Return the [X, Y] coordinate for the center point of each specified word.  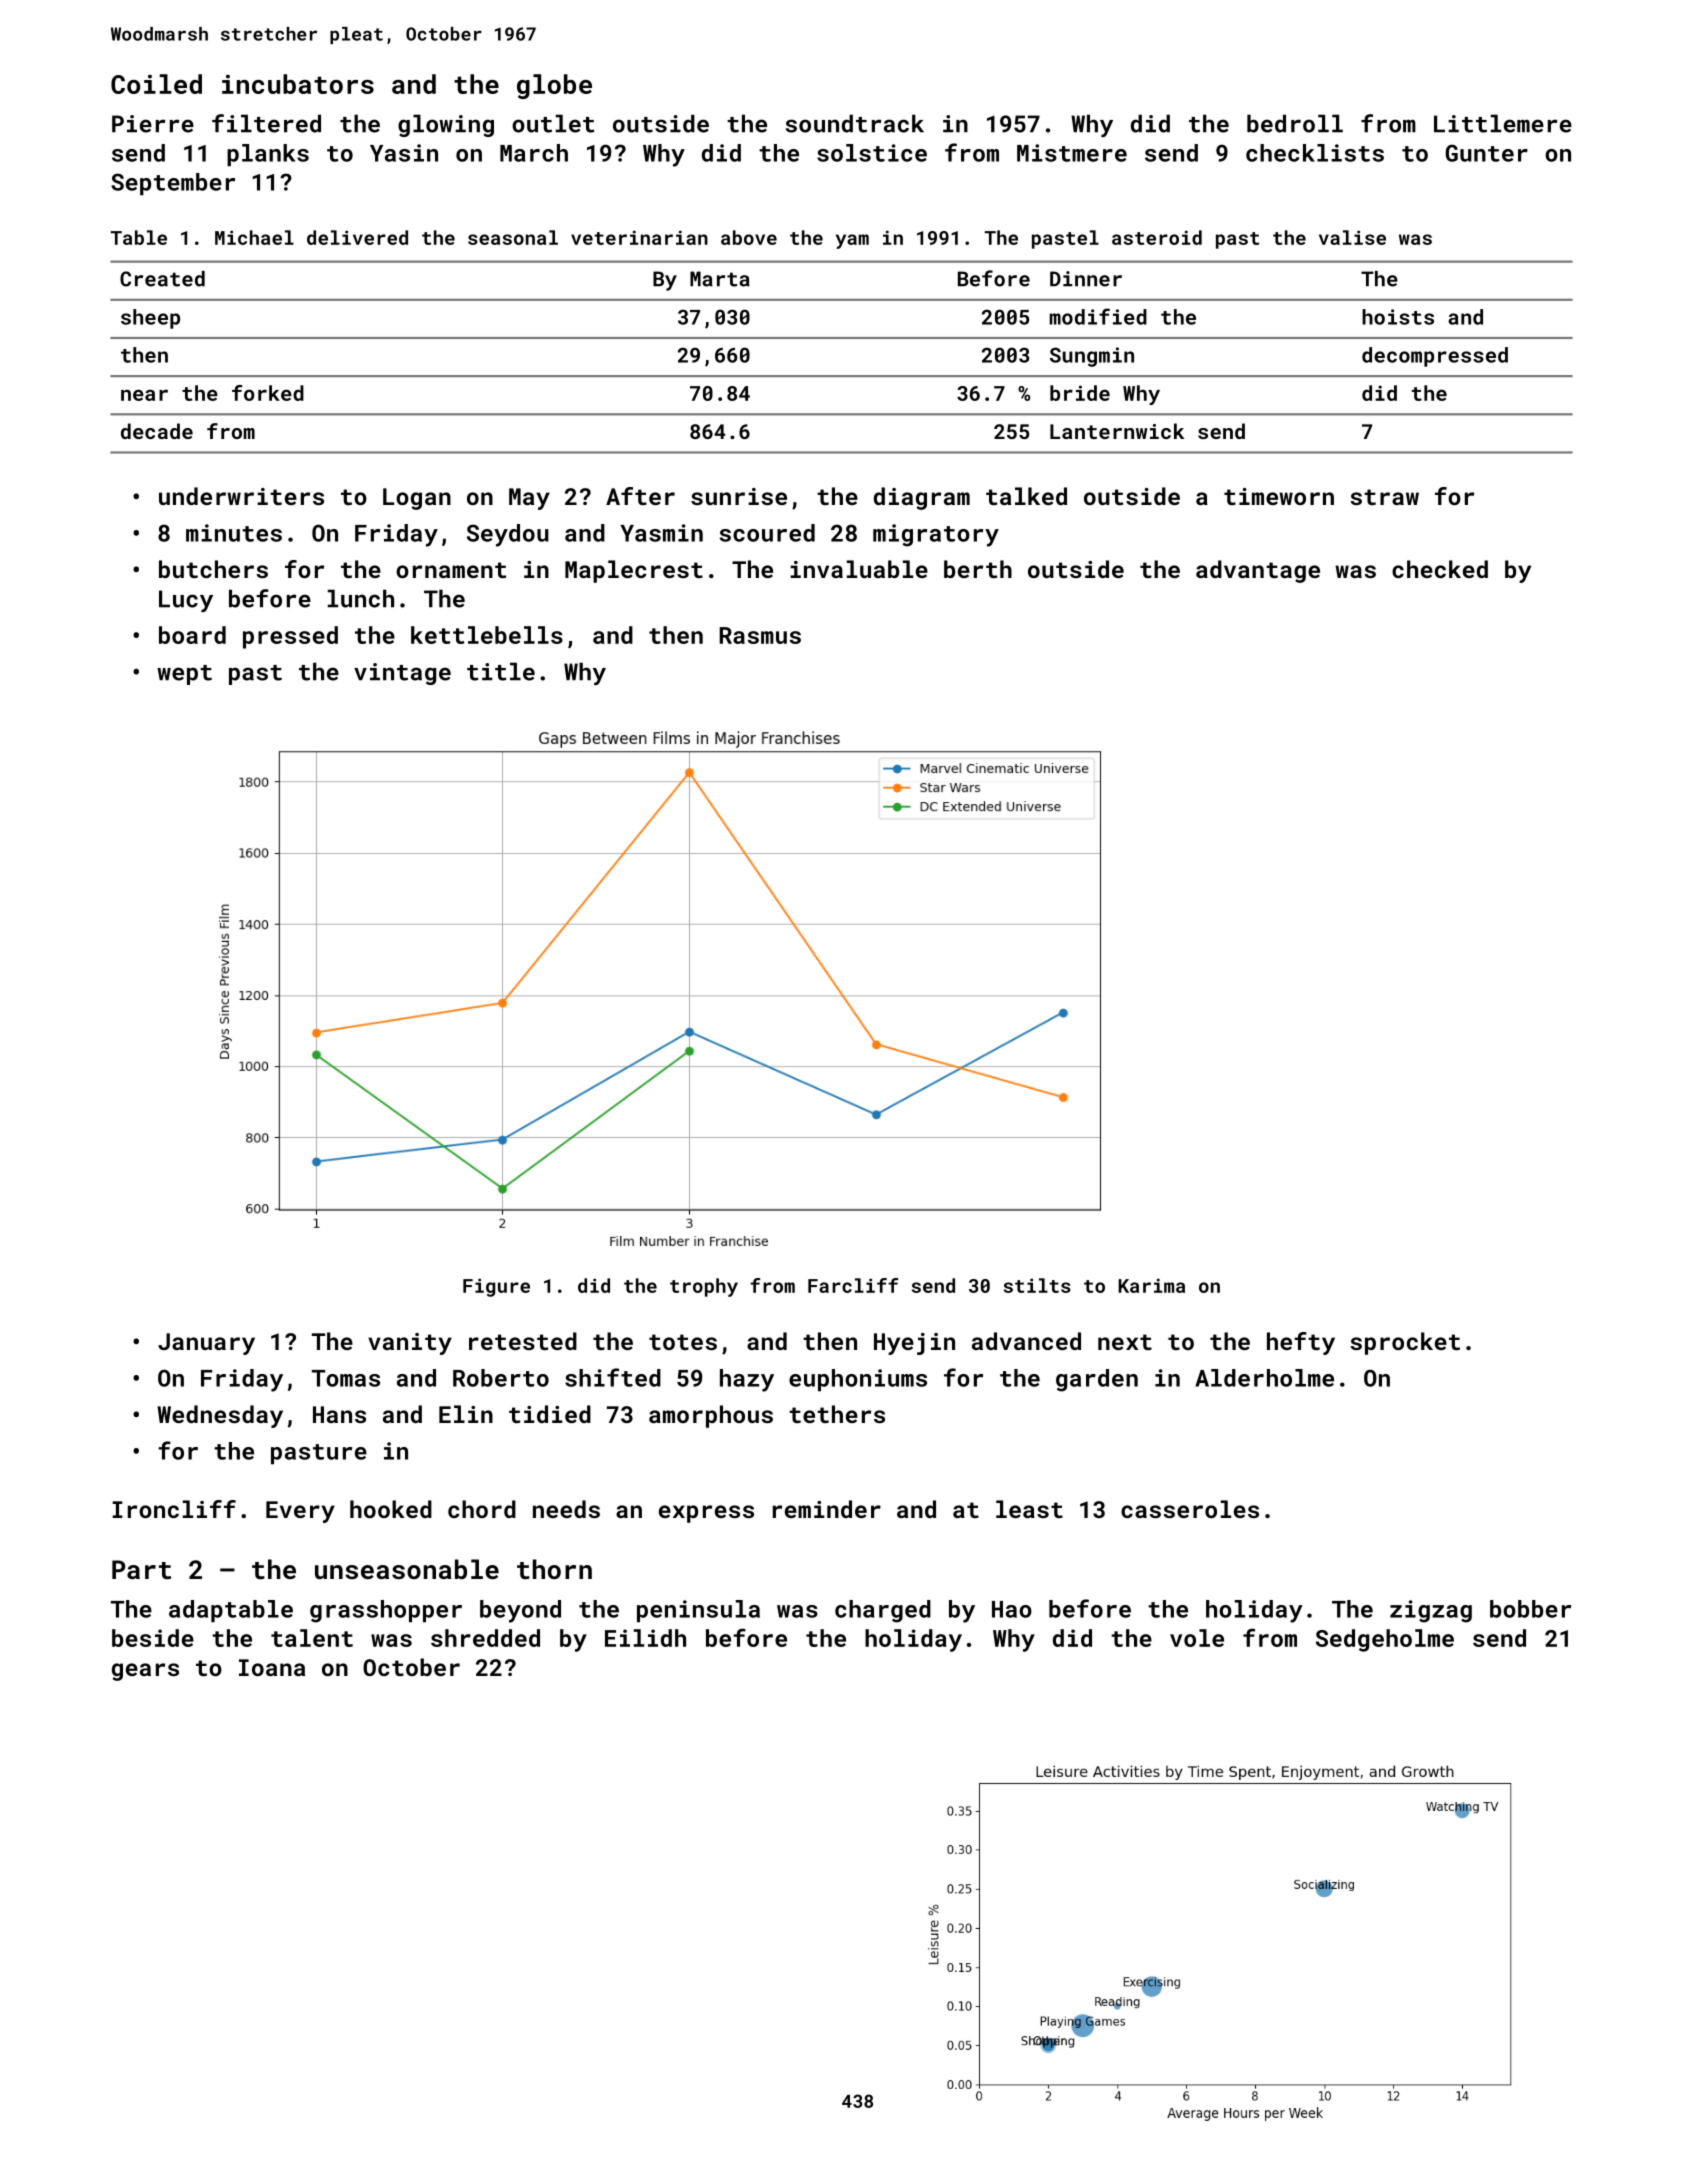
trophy [704, 1287]
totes [683, 1342]
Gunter [1487, 153]
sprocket [1405, 1343]
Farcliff [853, 1285]
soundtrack [855, 123]
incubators [298, 84]
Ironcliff [174, 1509]
